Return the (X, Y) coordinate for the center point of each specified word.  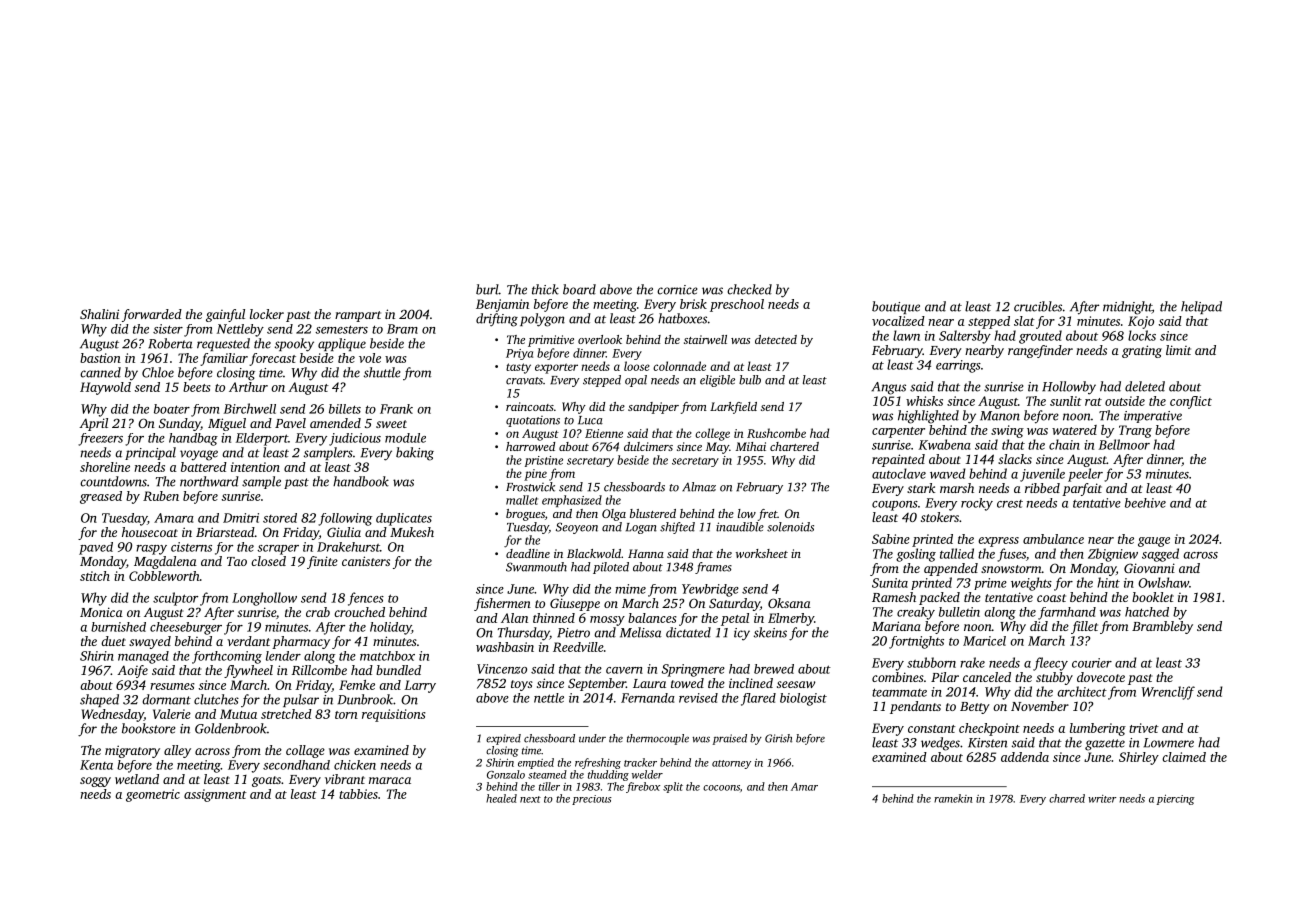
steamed (547, 774)
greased (101, 497)
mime (630, 589)
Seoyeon (577, 528)
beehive (1145, 503)
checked (749, 289)
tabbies (358, 794)
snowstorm (1011, 569)
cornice (677, 290)
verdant (248, 641)
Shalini (99, 314)
